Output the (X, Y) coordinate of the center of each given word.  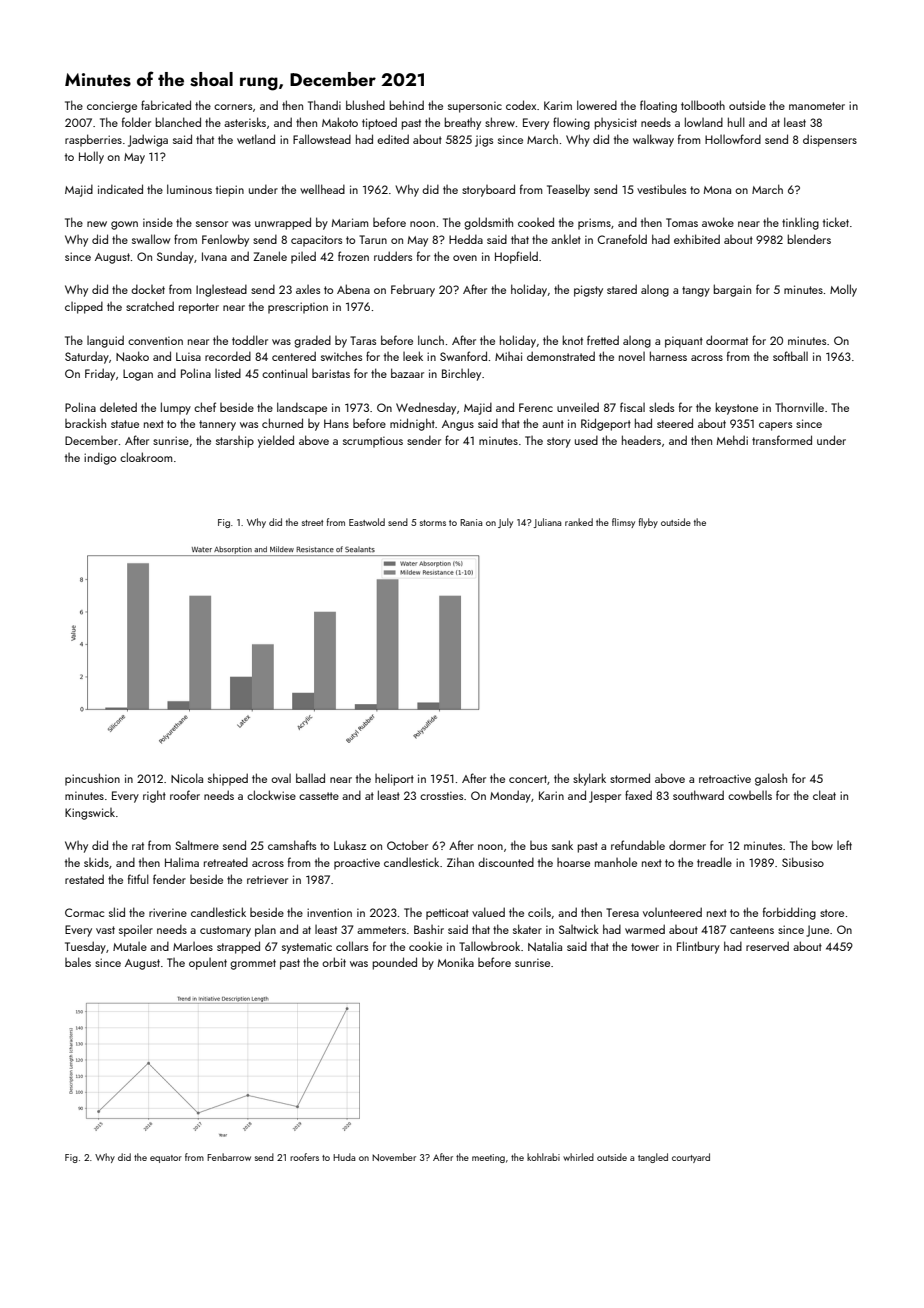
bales (78, 962)
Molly (843, 290)
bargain (732, 290)
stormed (630, 778)
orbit (334, 962)
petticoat (447, 914)
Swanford (463, 356)
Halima (182, 862)
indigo (100, 458)
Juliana (547, 523)
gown (124, 225)
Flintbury (698, 947)
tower (645, 947)
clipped (84, 307)
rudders (393, 256)
